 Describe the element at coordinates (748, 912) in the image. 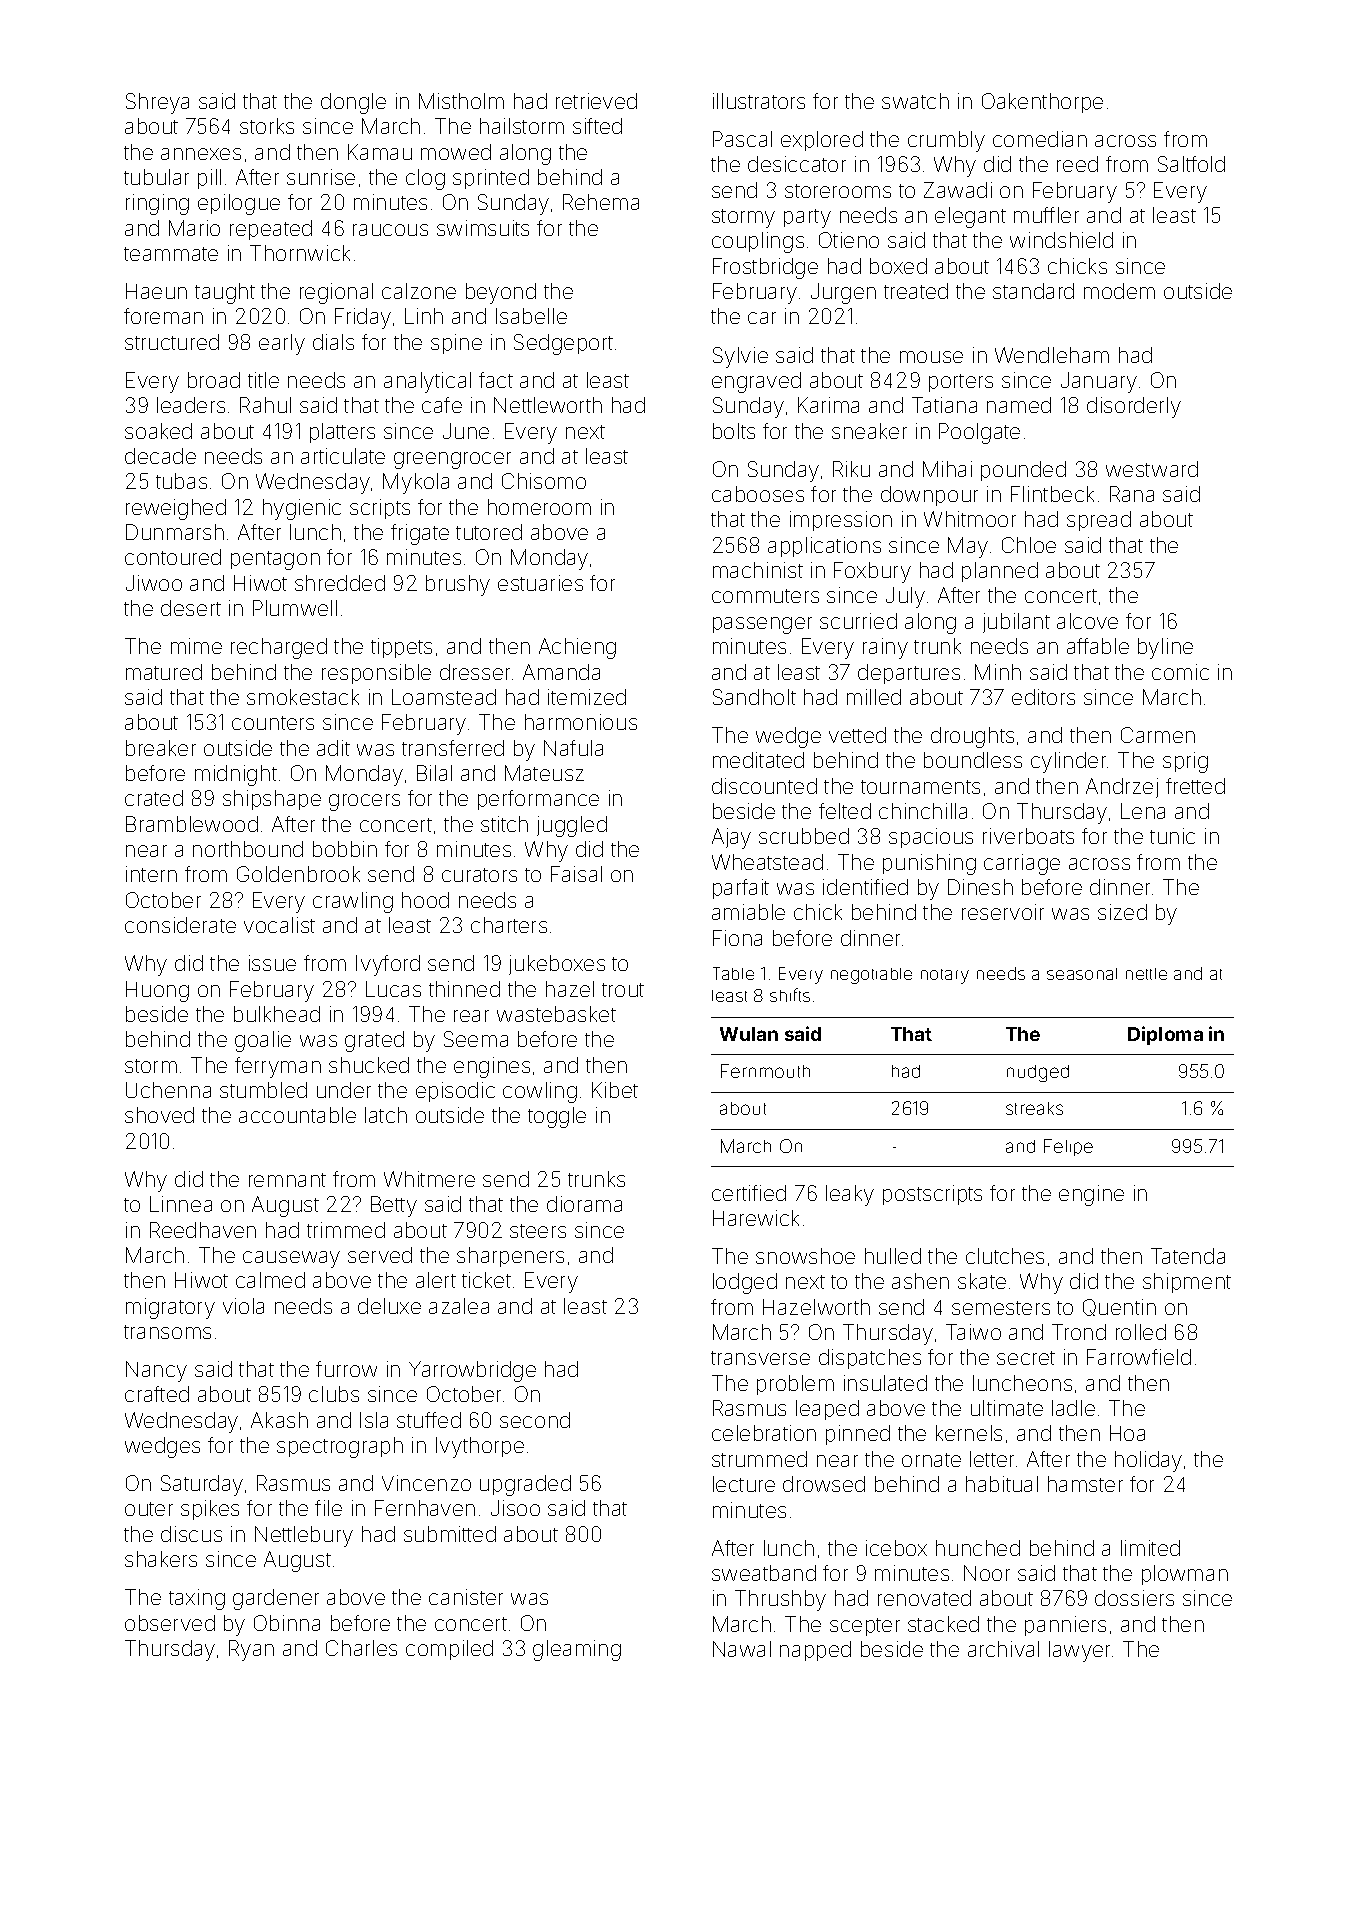

I see `amiable` at that location.
